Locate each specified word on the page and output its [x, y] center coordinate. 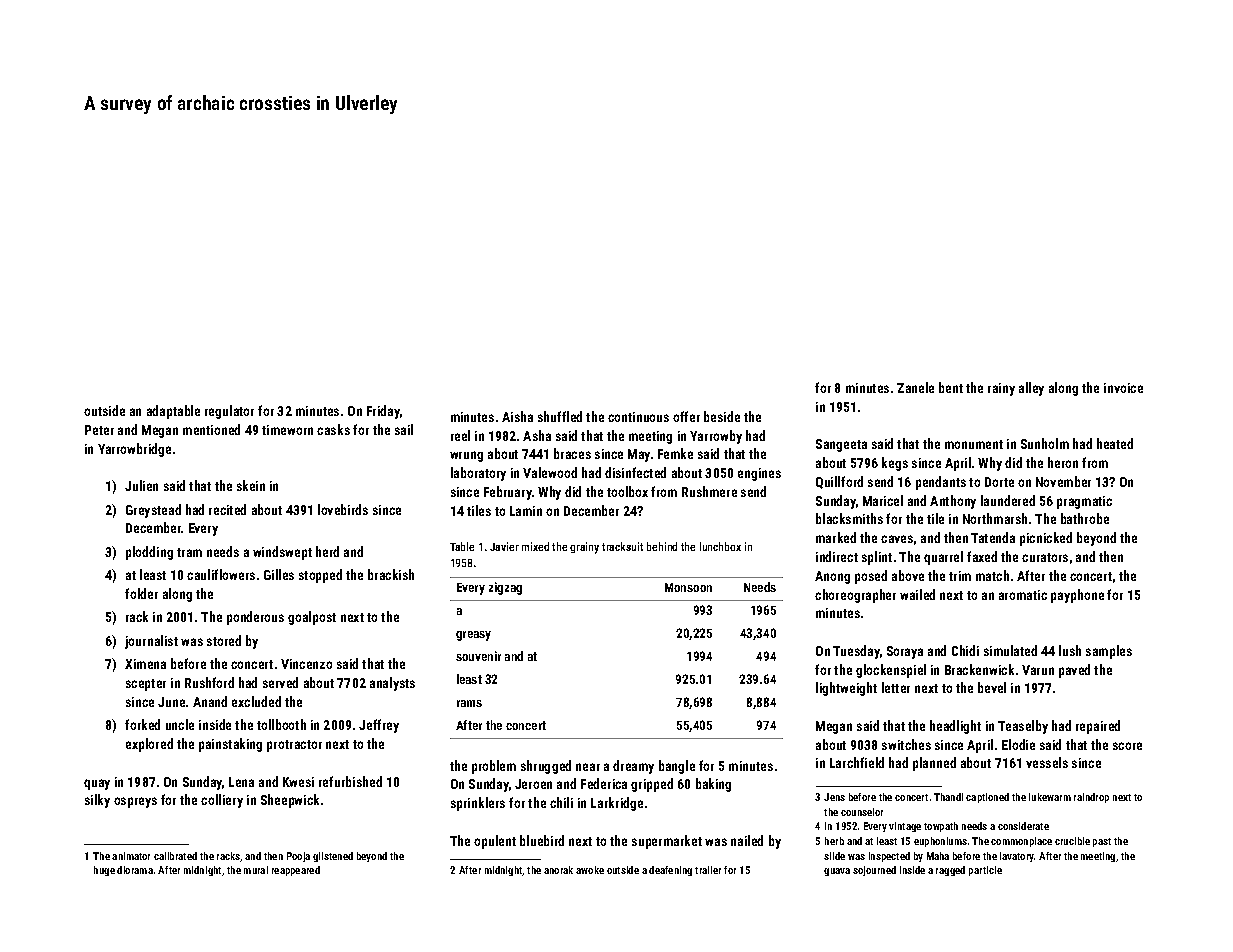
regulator [229, 412]
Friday [383, 412]
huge [104, 871]
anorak [558, 870]
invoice [1123, 388]
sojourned [874, 871]
